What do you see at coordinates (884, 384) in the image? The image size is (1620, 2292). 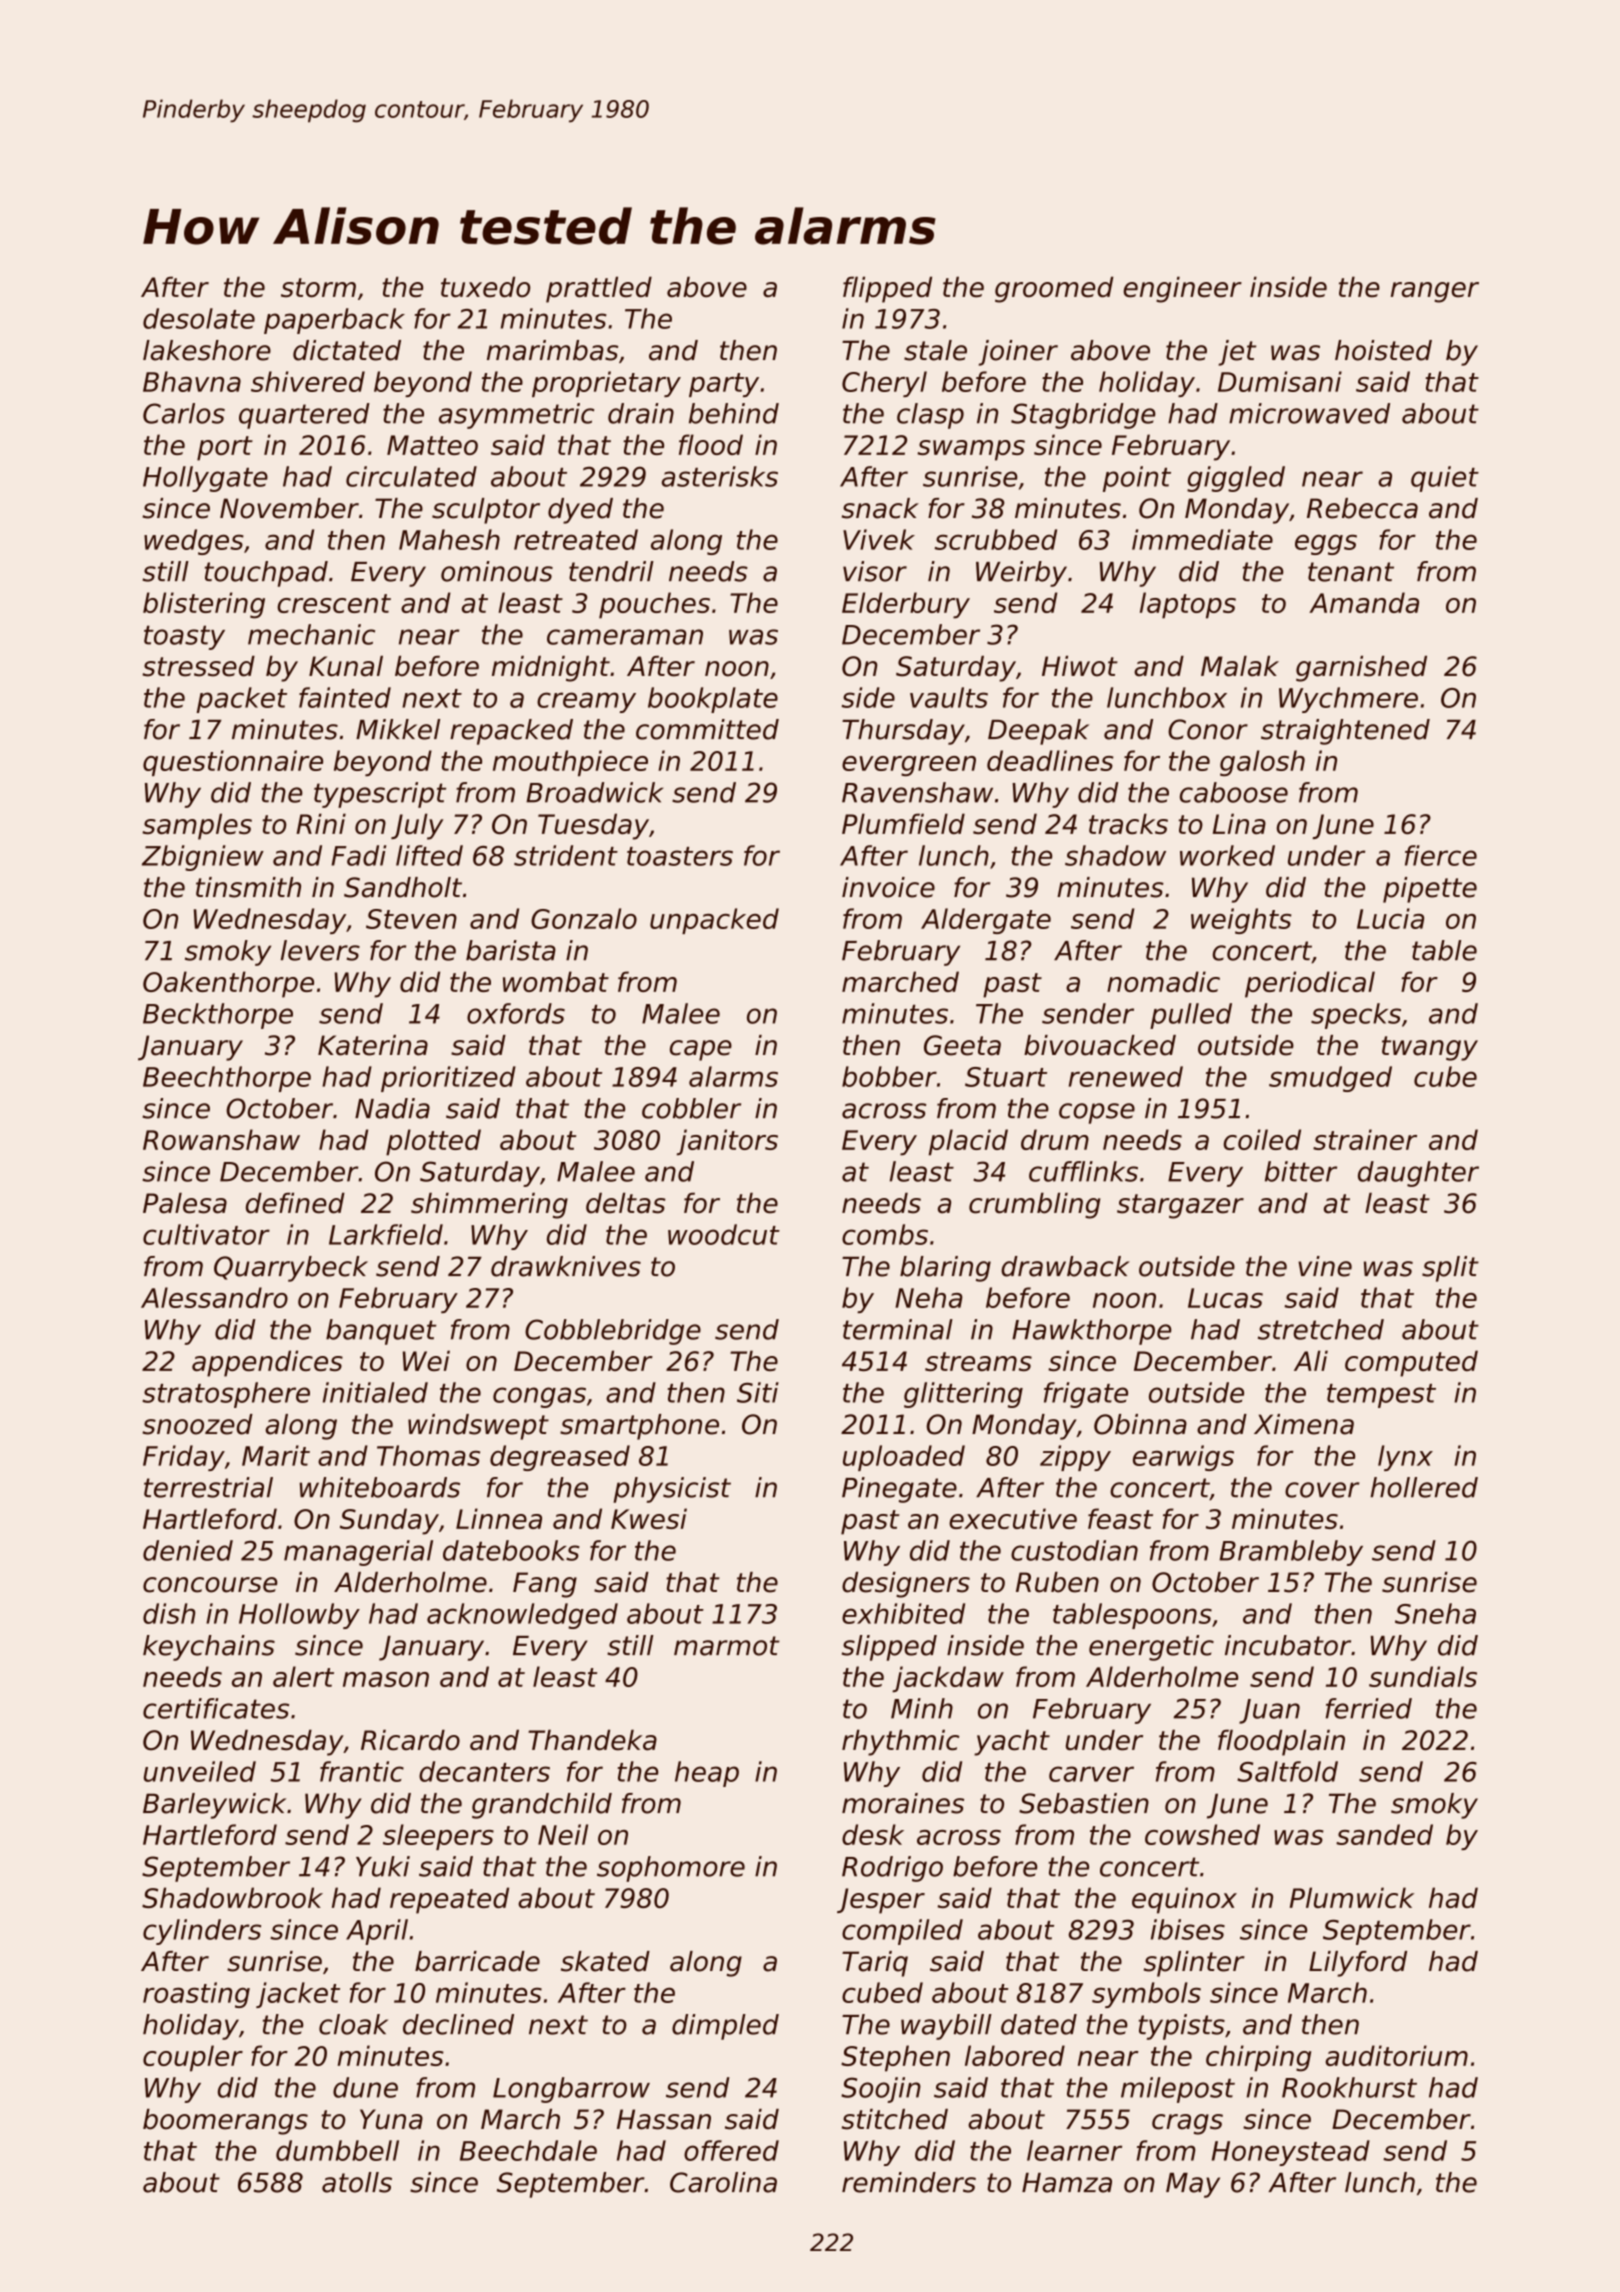 I see `Cheryl` at bounding box center [884, 384].
